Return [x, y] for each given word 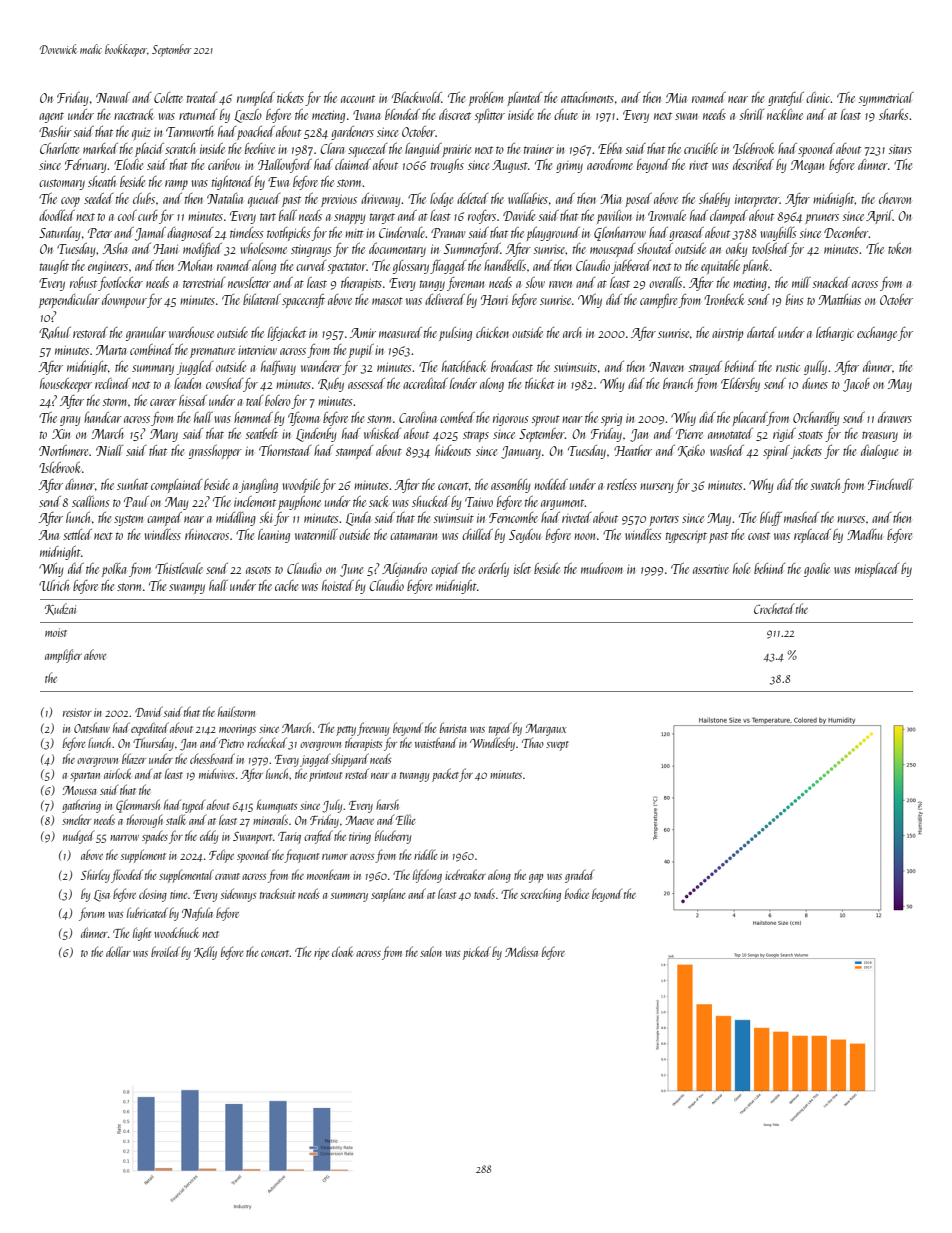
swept [557, 746]
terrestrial [204, 282]
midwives [217, 773]
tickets [290, 97]
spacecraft [303, 301]
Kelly [205, 953]
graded [579, 876]
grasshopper [215, 452]
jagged [315, 760]
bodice [577, 893]
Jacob [856, 385]
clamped [728, 217]
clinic [818, 97]
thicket [540, 383]
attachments [587, 97]
